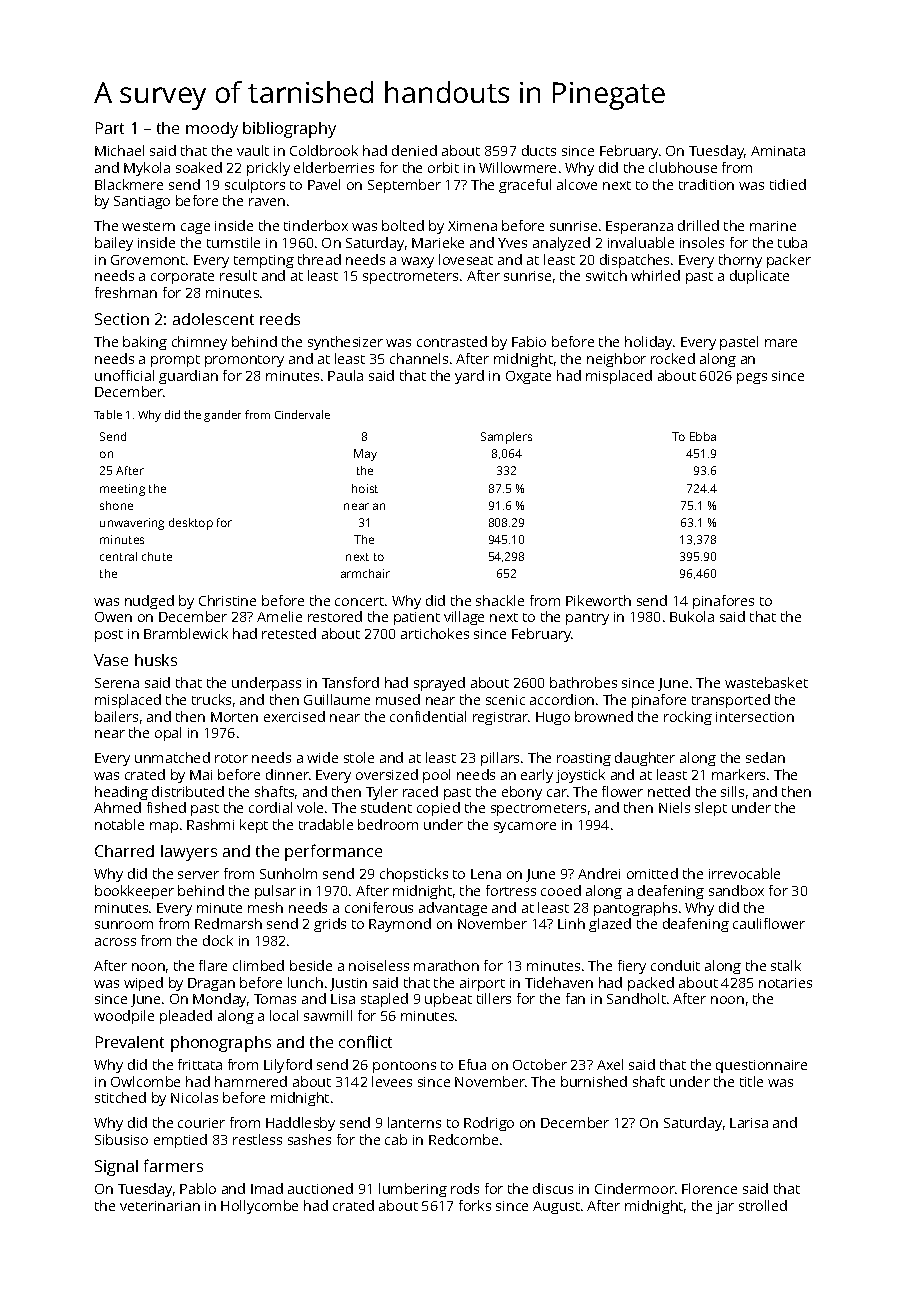 The height and width of the page is (1316, 908). Describe the element at coordinates (598, 600) in the page. I see `Pikeworth` at that location.
